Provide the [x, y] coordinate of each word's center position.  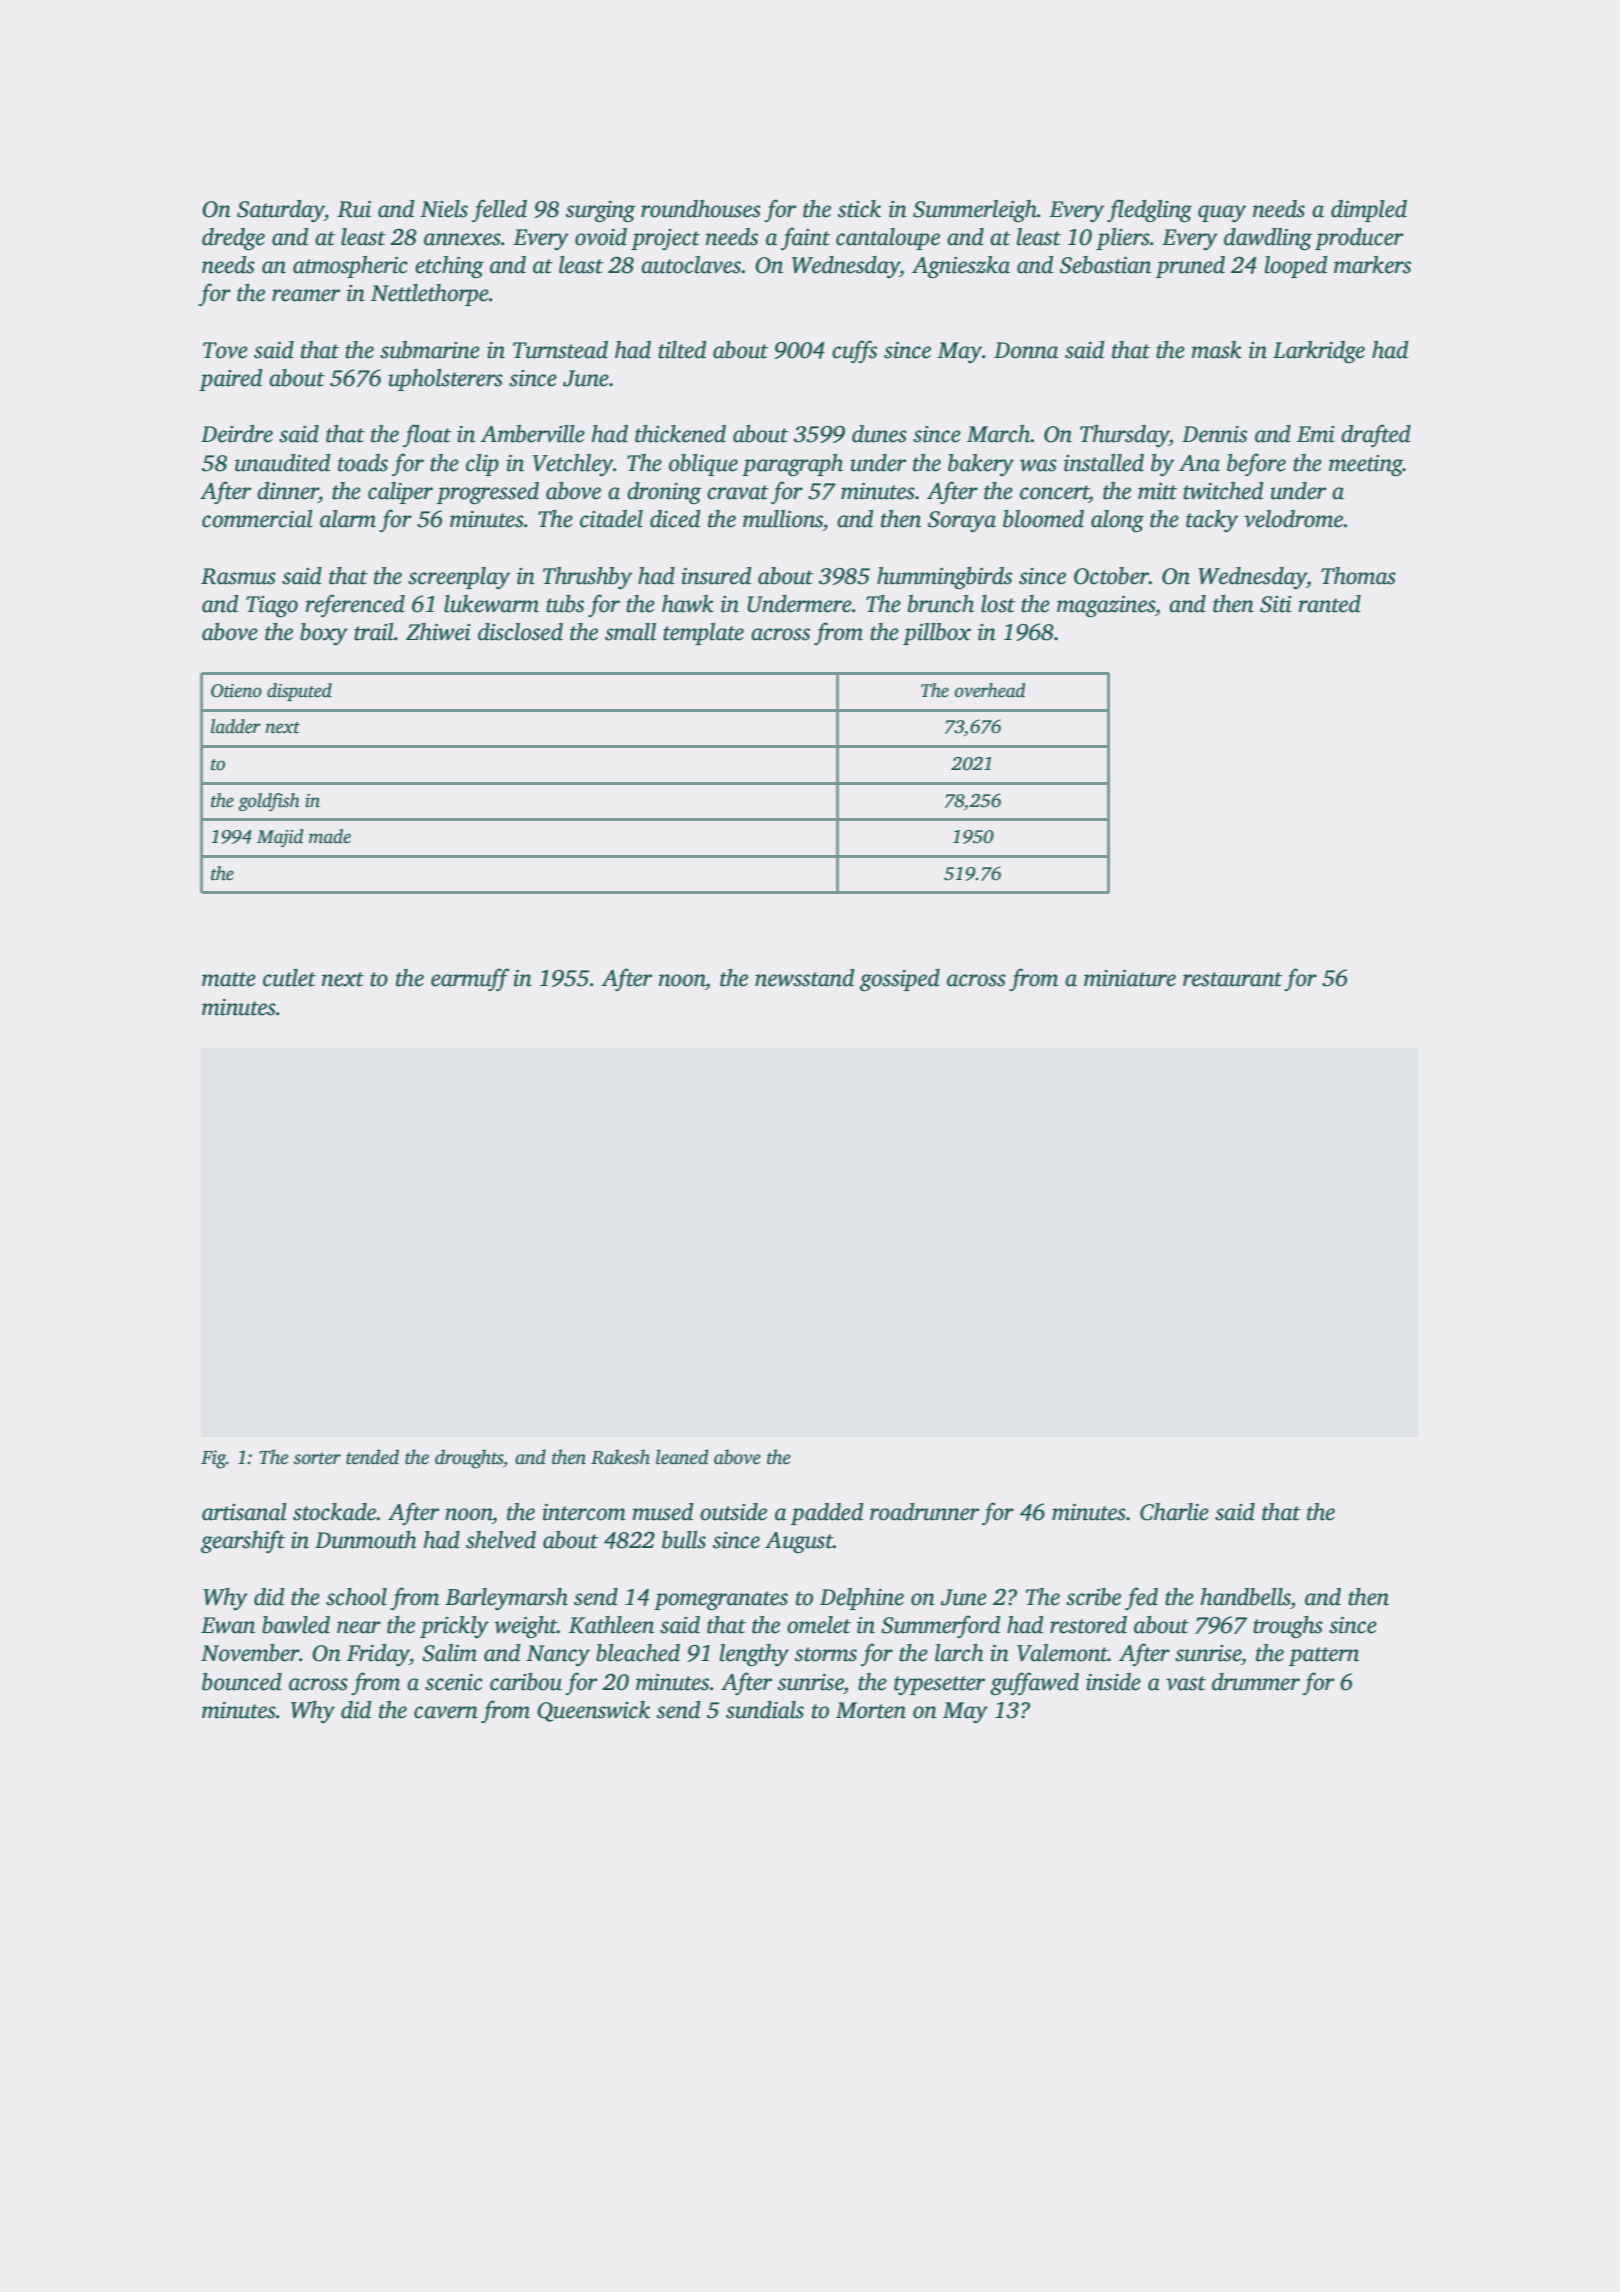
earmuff [470, 979]
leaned [682, 1457]
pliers [1123, 239]
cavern [446, 1712]
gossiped [900, 980]
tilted [682, 350]
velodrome [1293, 519]
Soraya [962, 521]
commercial [257, 519]
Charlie [1174, 1512]
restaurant [1232, 979]
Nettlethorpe [430, 295]
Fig [213, 1459]
